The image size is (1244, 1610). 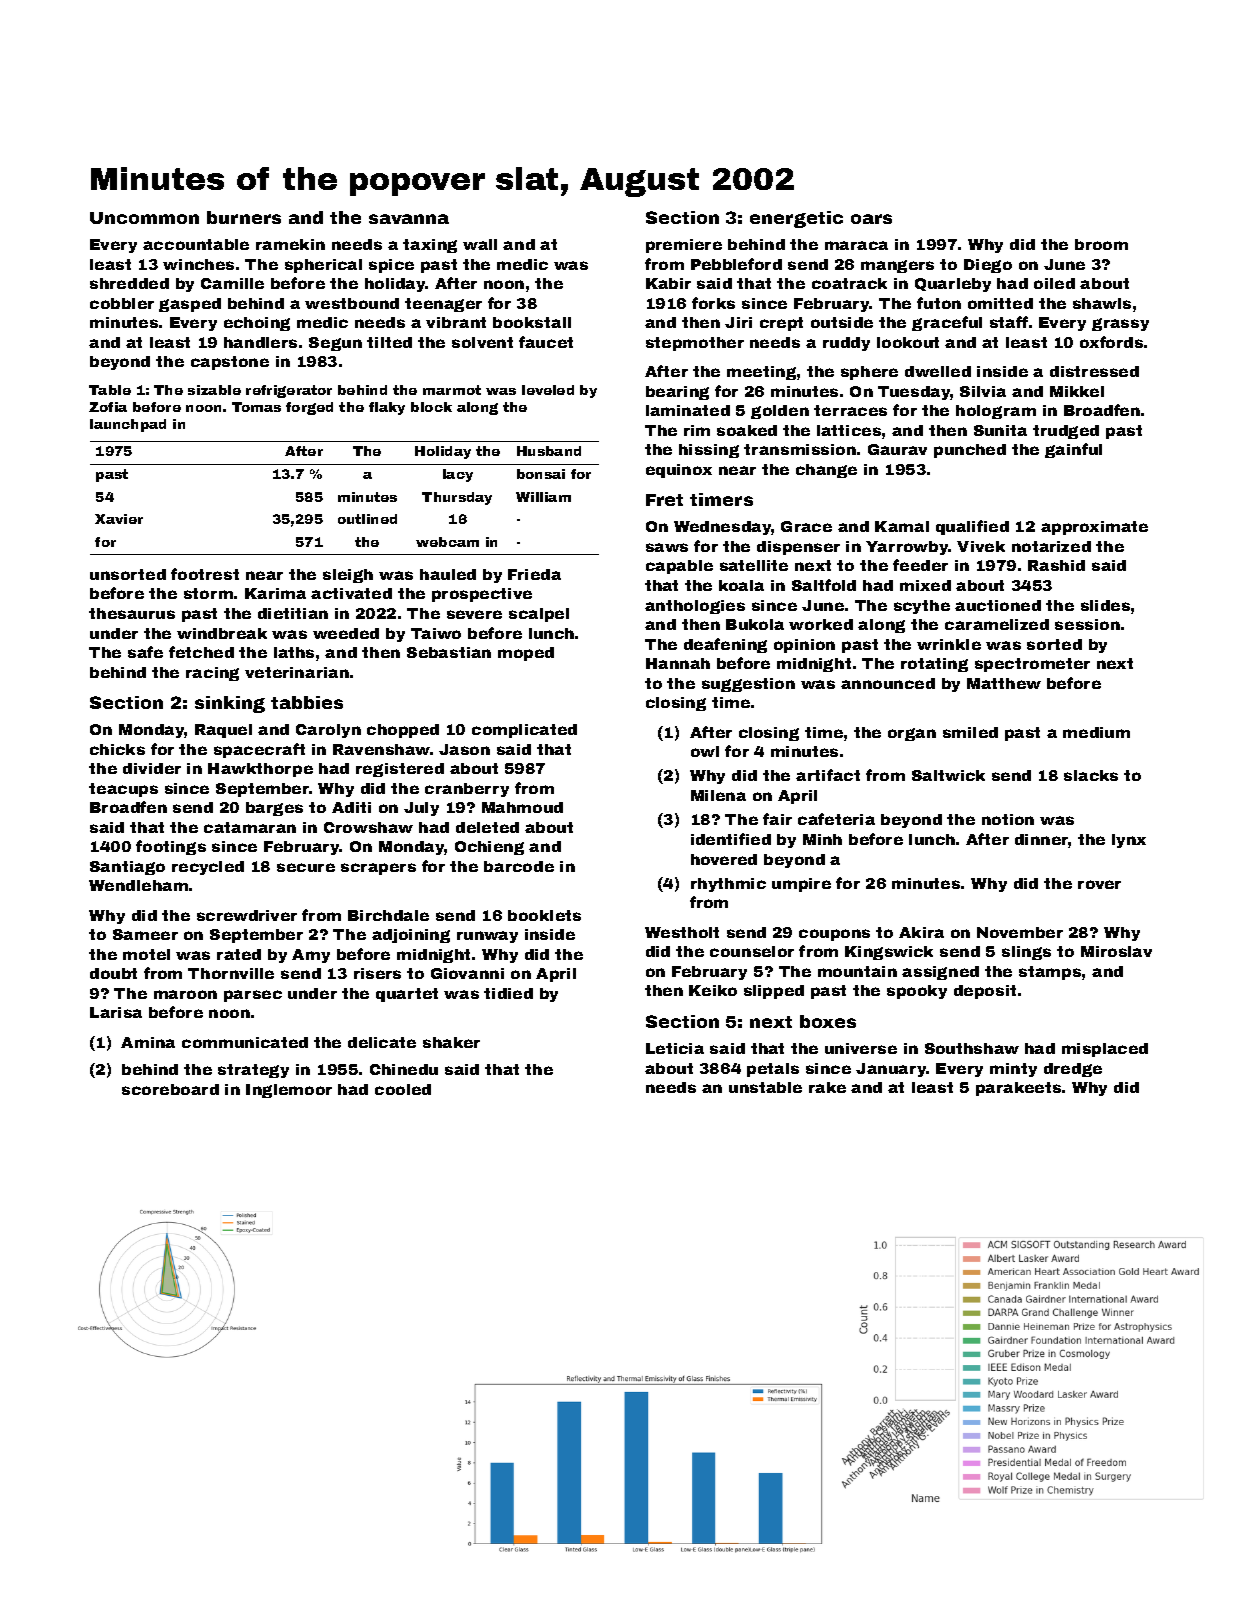 What do you see at coordinates (467, 790) in the screenshot?
I see `cranberry` at bounding box center [467, 790].
